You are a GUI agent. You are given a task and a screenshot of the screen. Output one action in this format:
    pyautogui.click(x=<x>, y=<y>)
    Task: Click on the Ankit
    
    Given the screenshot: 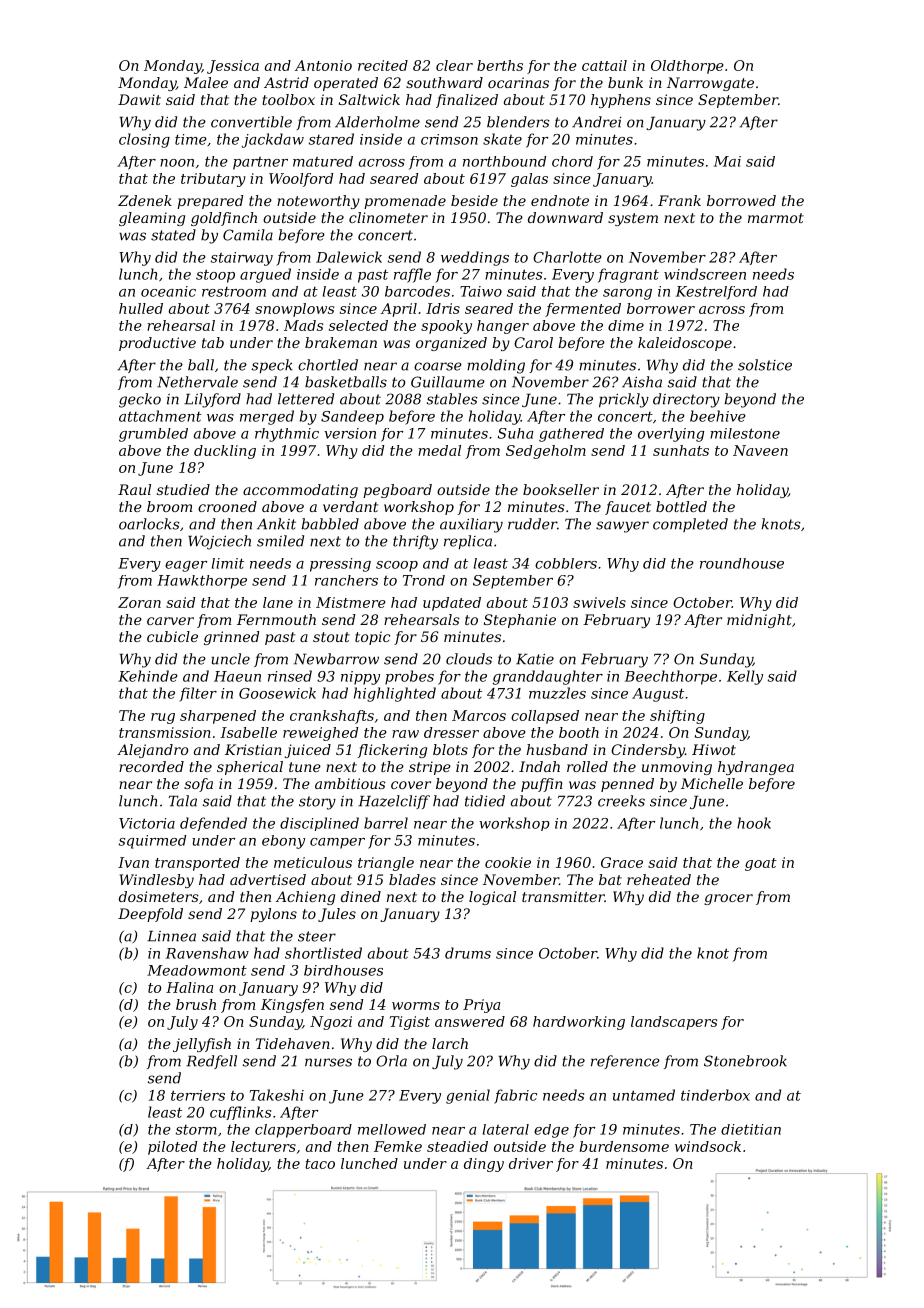 What is the action you would take?
    pyautogui.click(x=276, y=524)
